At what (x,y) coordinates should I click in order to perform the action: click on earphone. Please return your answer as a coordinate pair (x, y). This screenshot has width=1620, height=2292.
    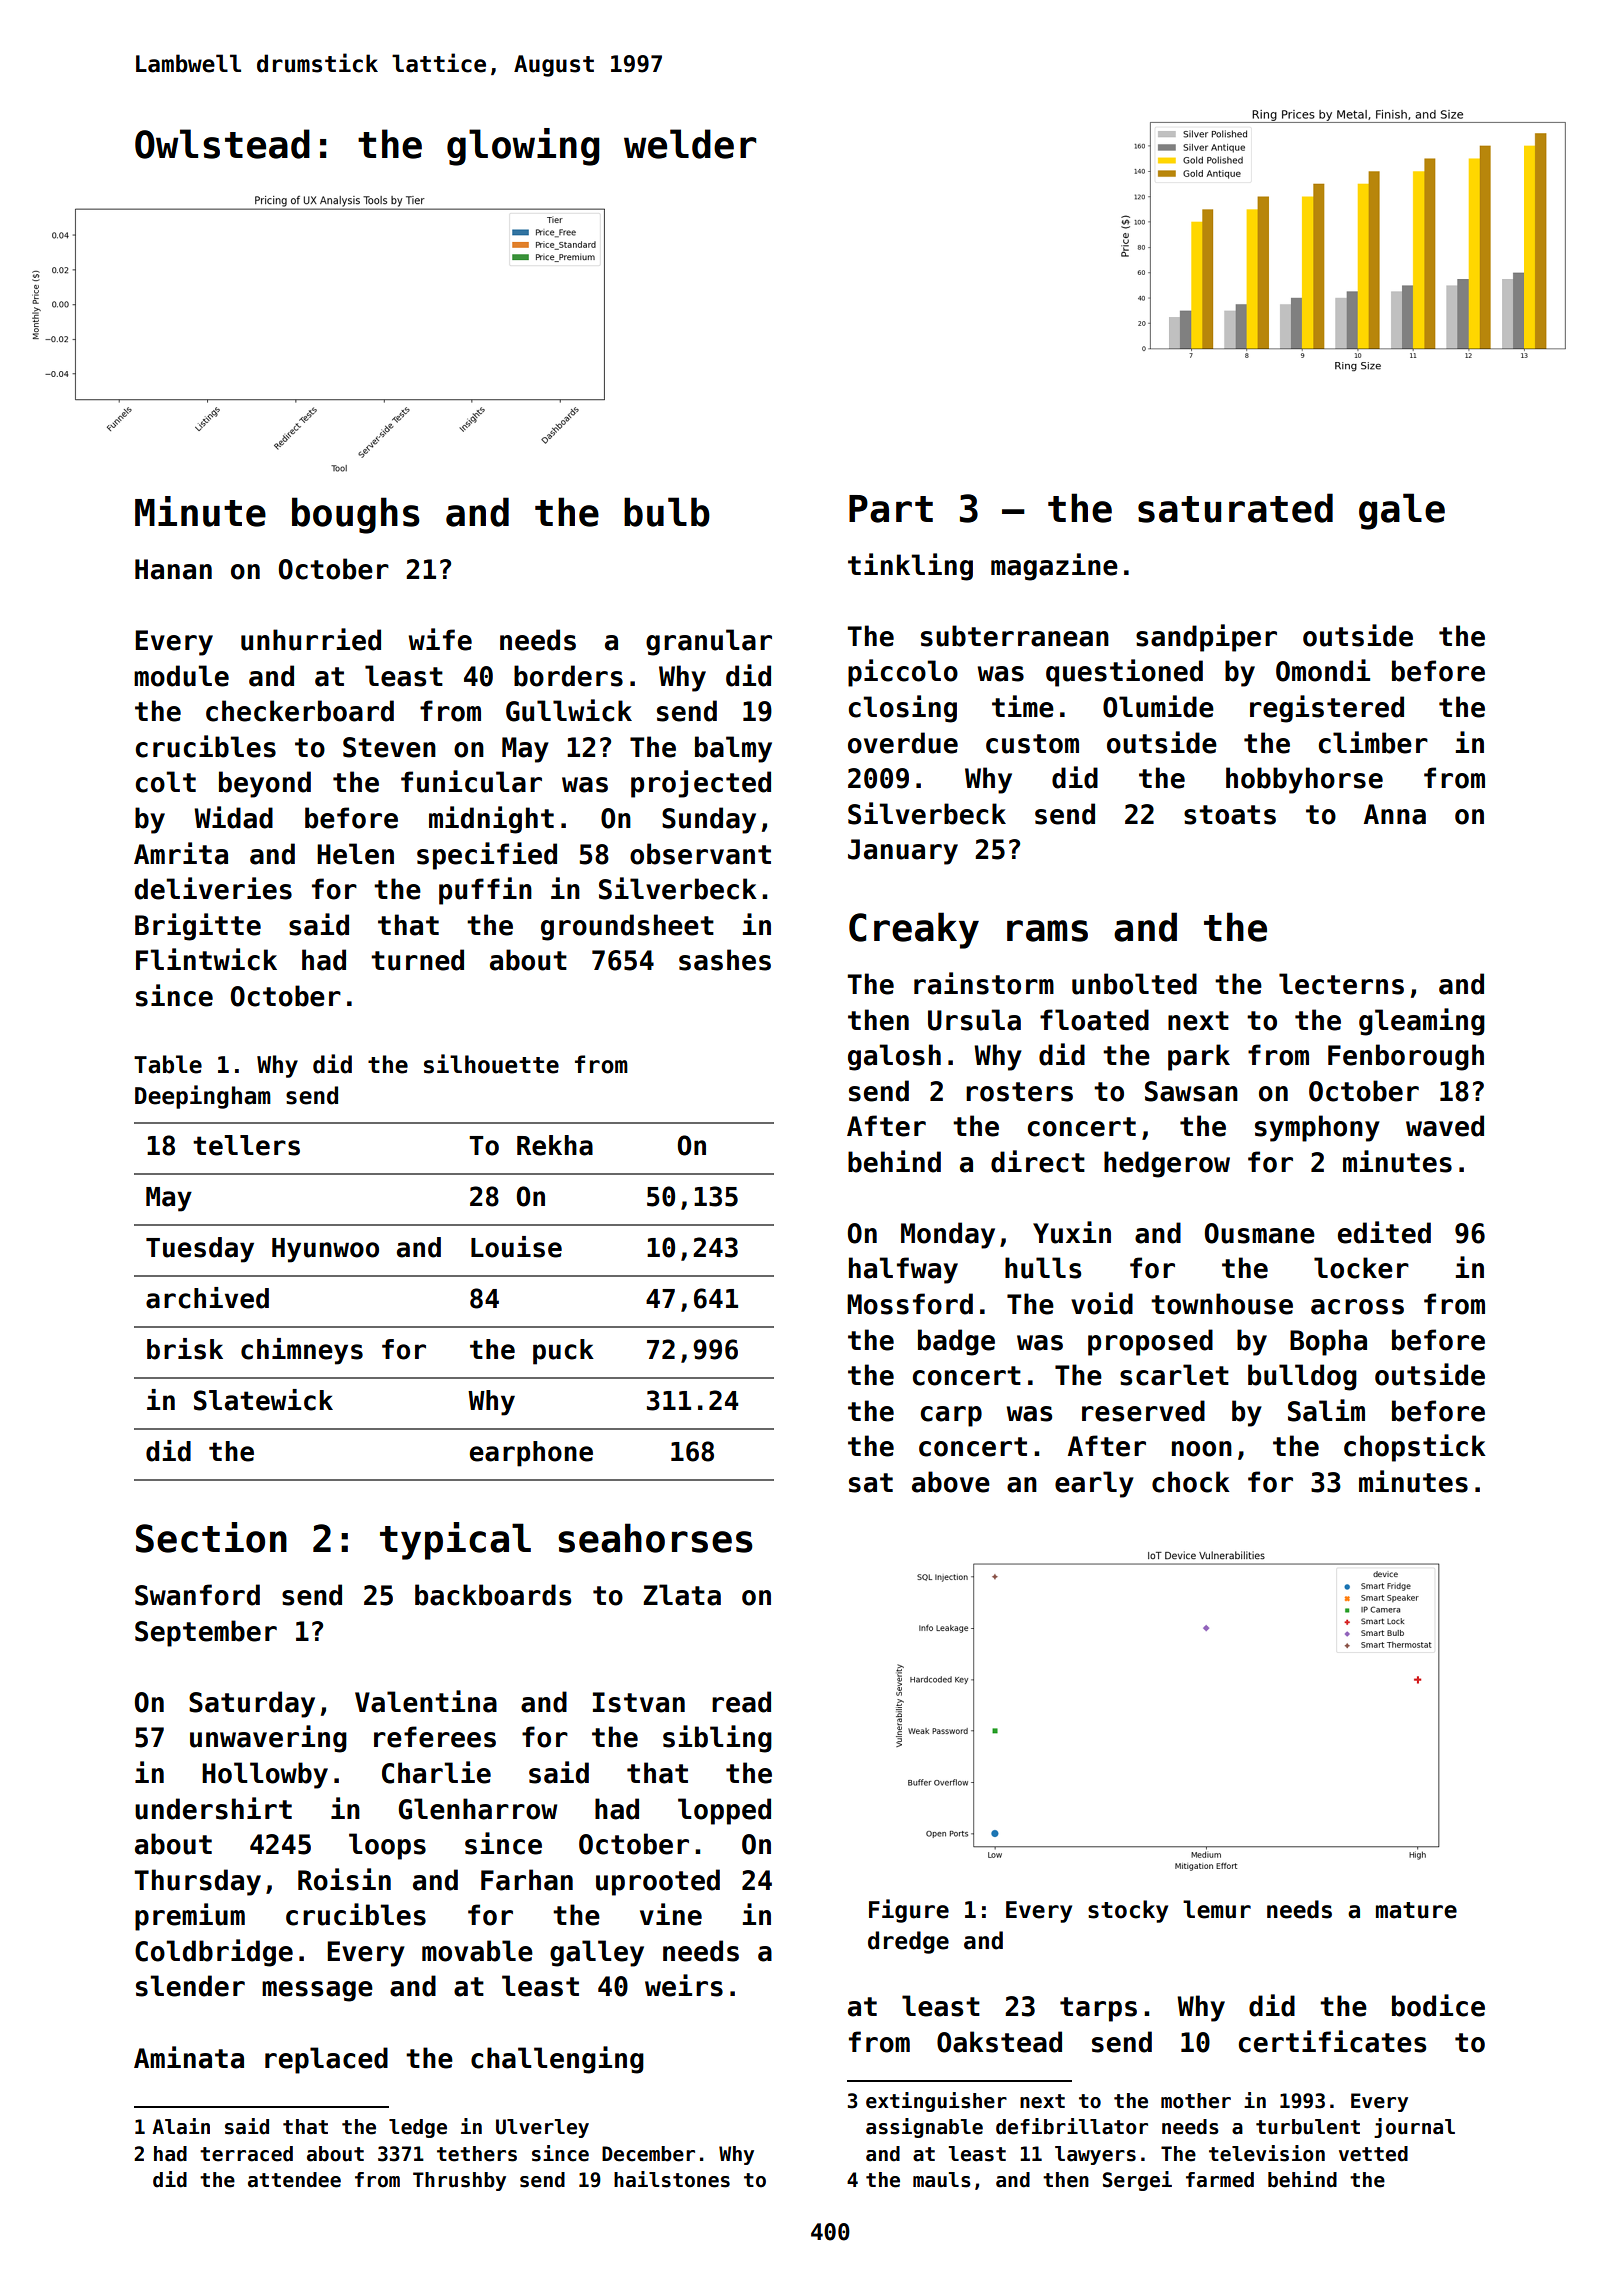
    Looking at the image, I should click on (531, 1454).
